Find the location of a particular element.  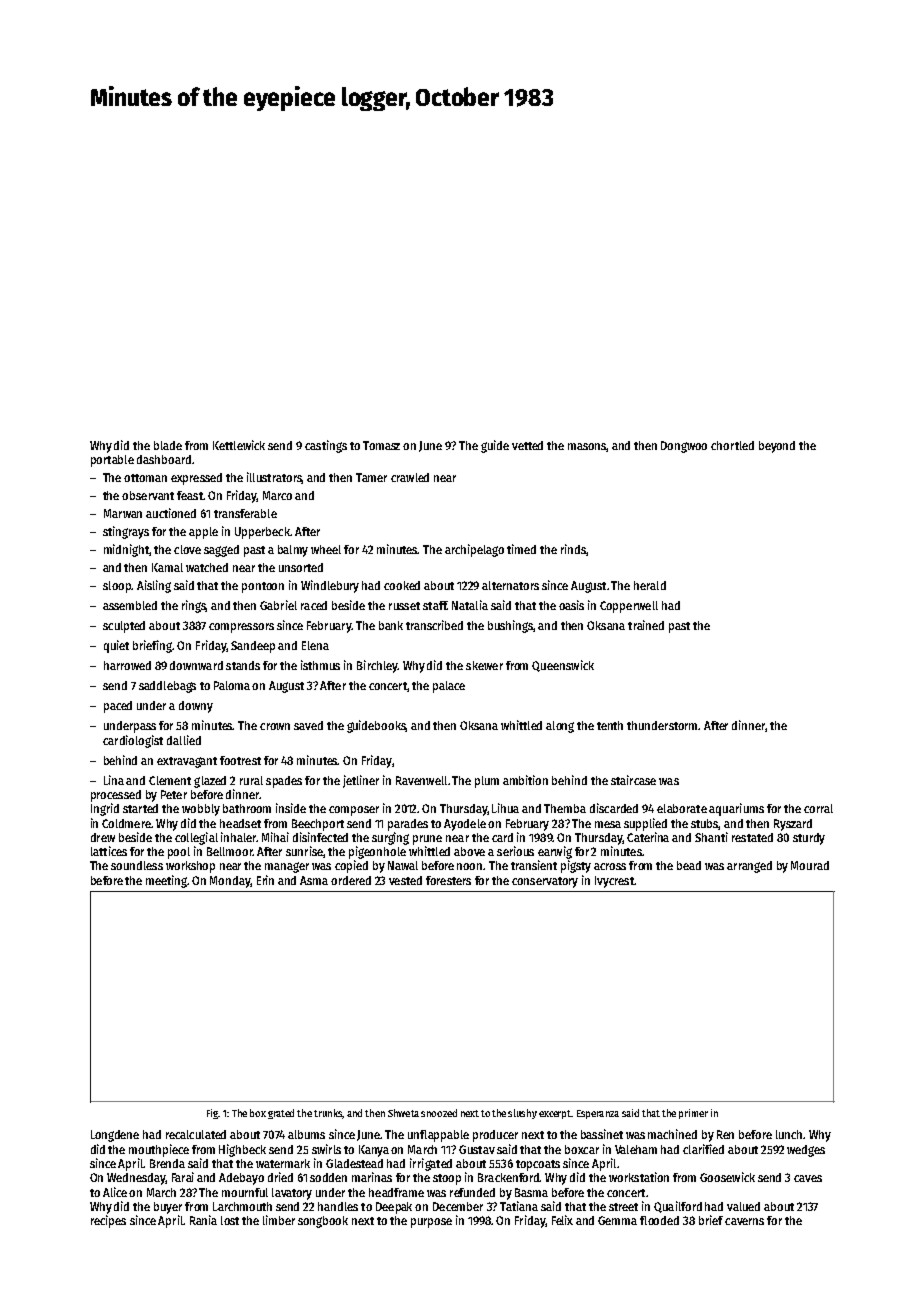

primer is located at coordinates (693, 1114).
